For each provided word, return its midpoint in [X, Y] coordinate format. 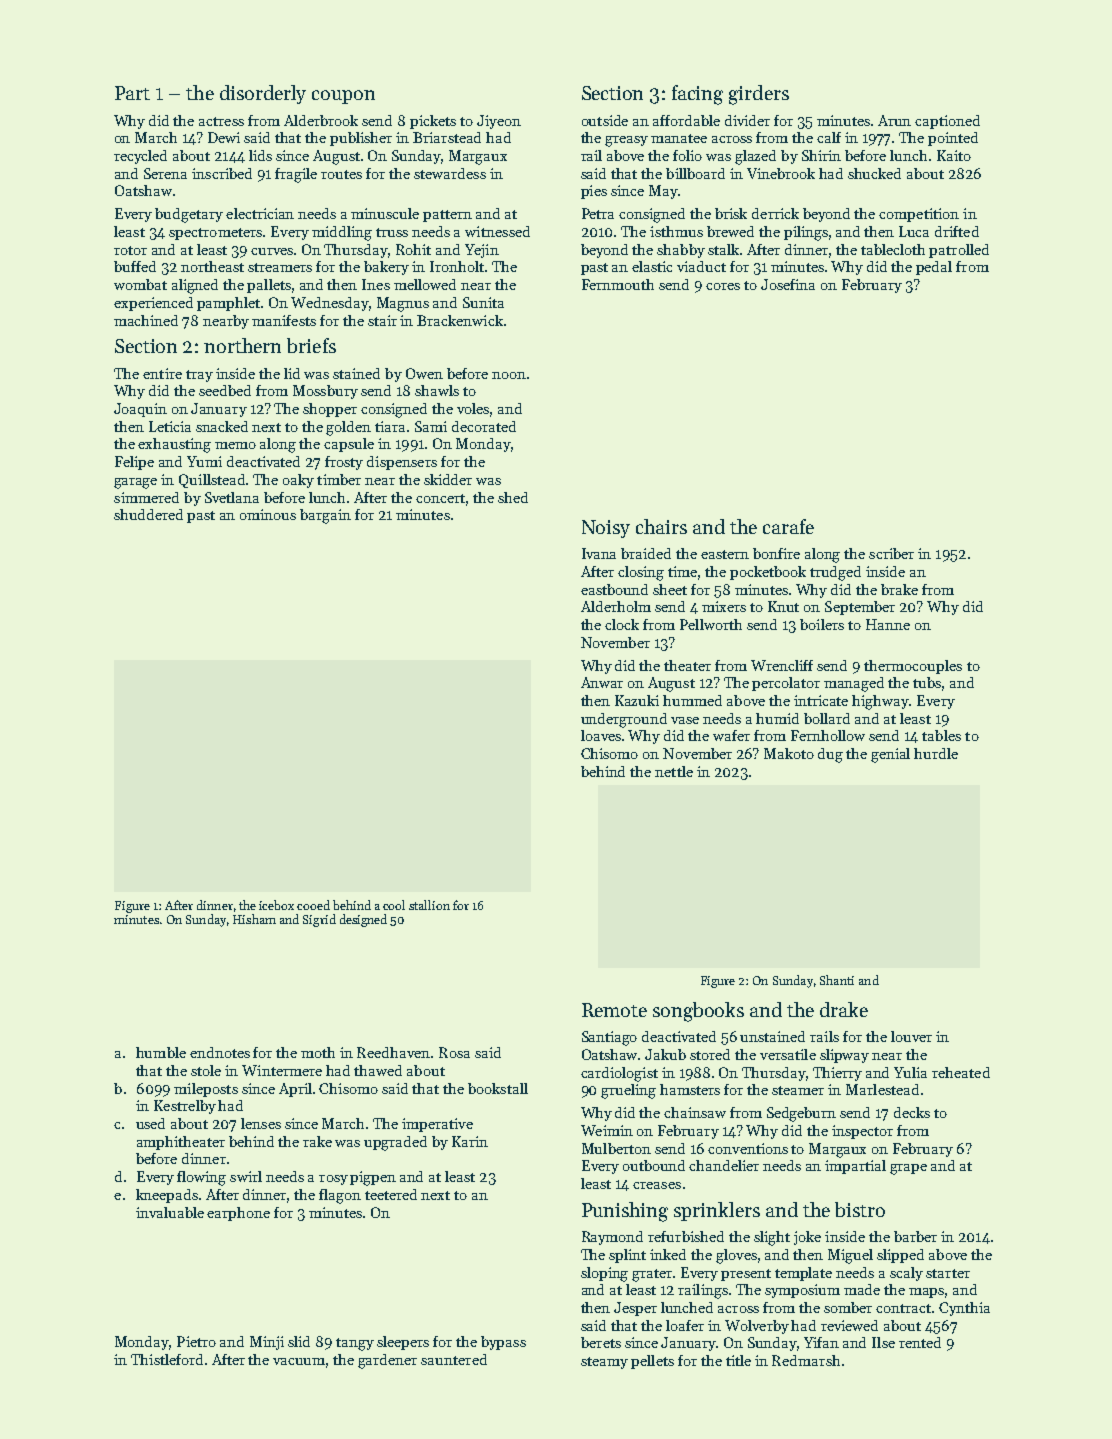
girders [759, 95]
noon [509, 375]
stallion [429, 905]
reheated [961, 1072]
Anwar [602, 682]
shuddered [148, 514]
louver [911, 1036]
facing [697, 95]
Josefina [788, 284]
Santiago [609, 1038]
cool [394, 905]
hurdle [936, 753]
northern [242, 345]
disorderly [263, 94]
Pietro [196, 1341]
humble [161, 1052]
